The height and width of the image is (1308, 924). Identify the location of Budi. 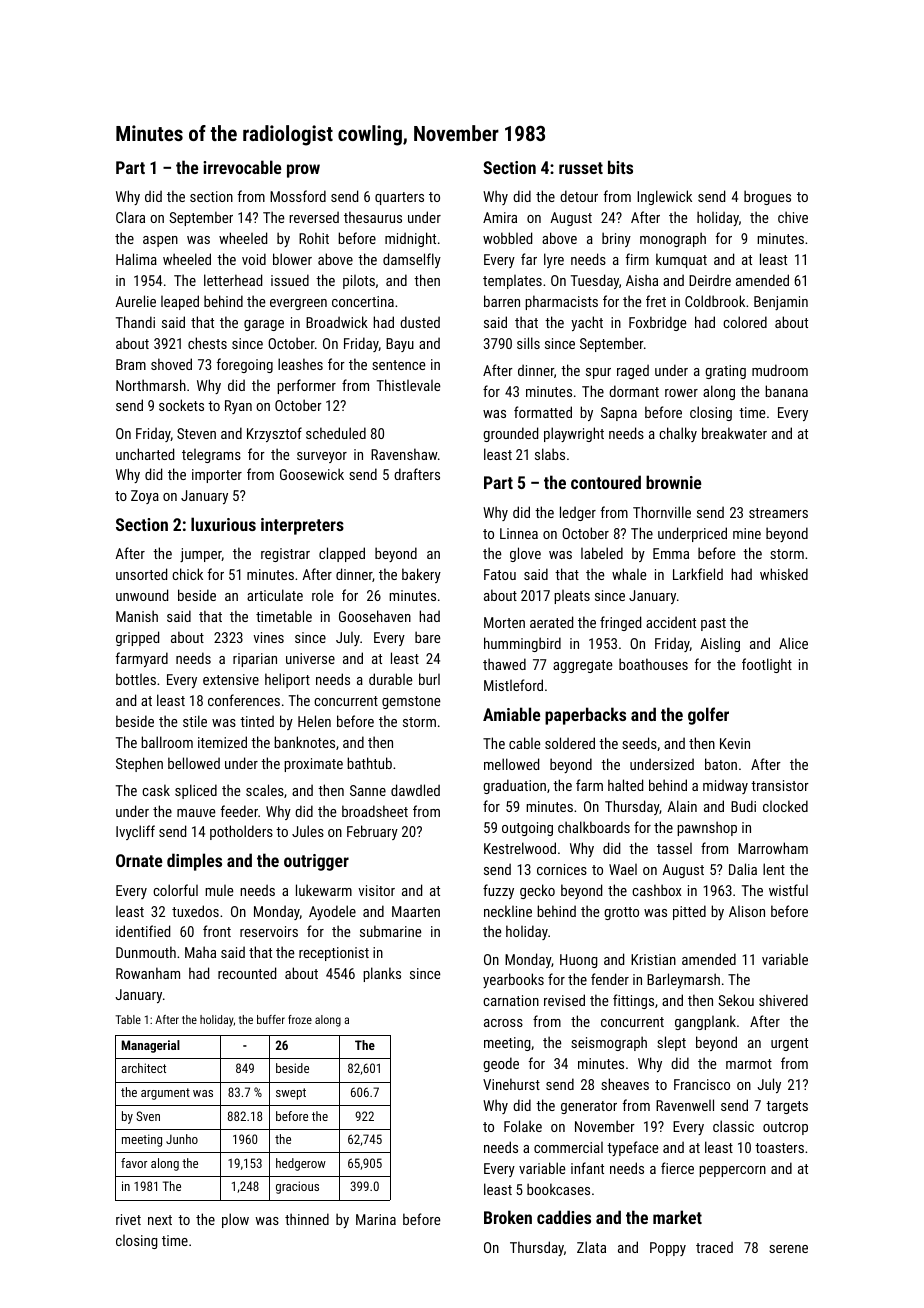
(743, 806).
